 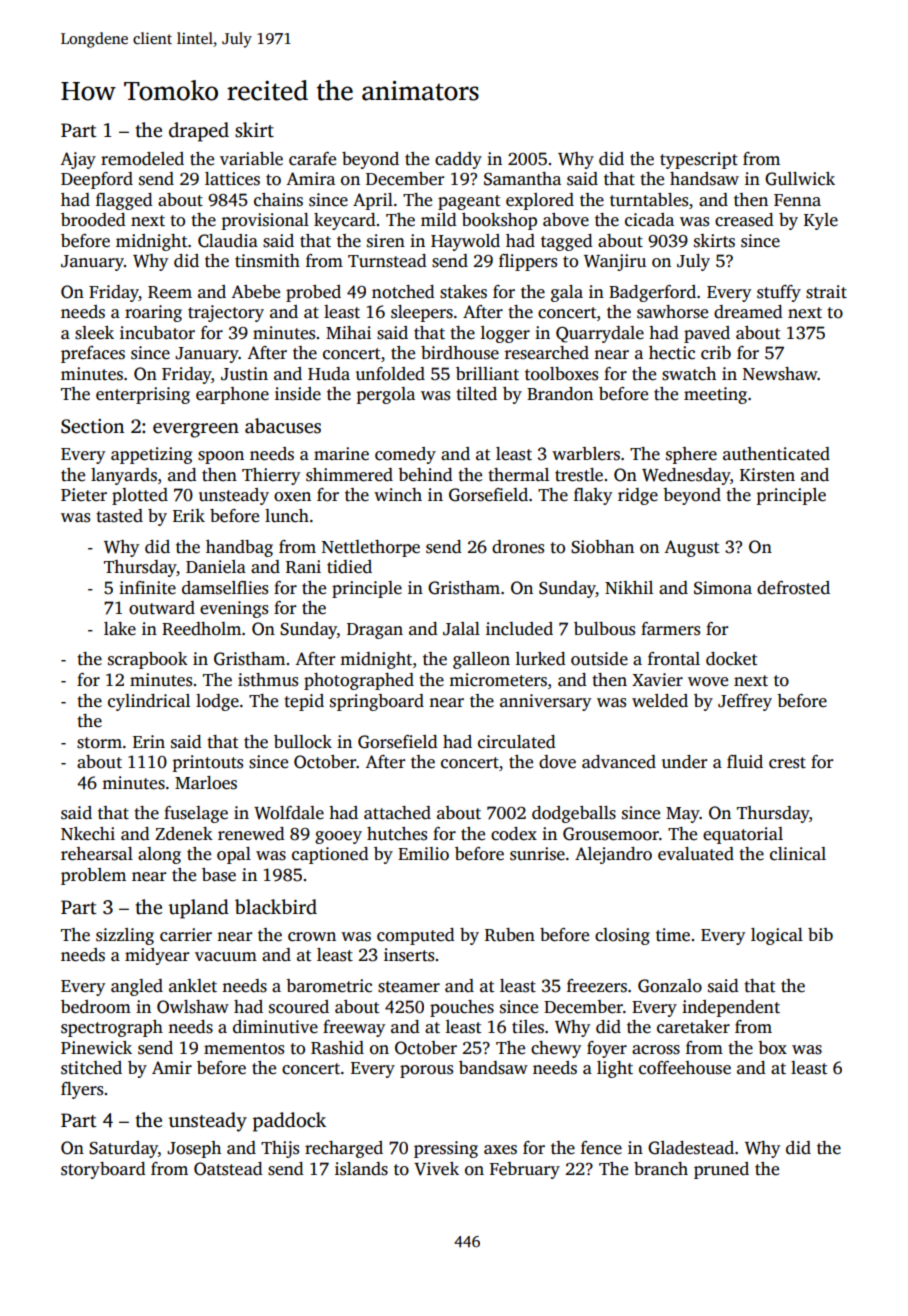 What do you see at coordinates (147, 588) in the document?
I see `infinite` at bounding box center [147, 588].
